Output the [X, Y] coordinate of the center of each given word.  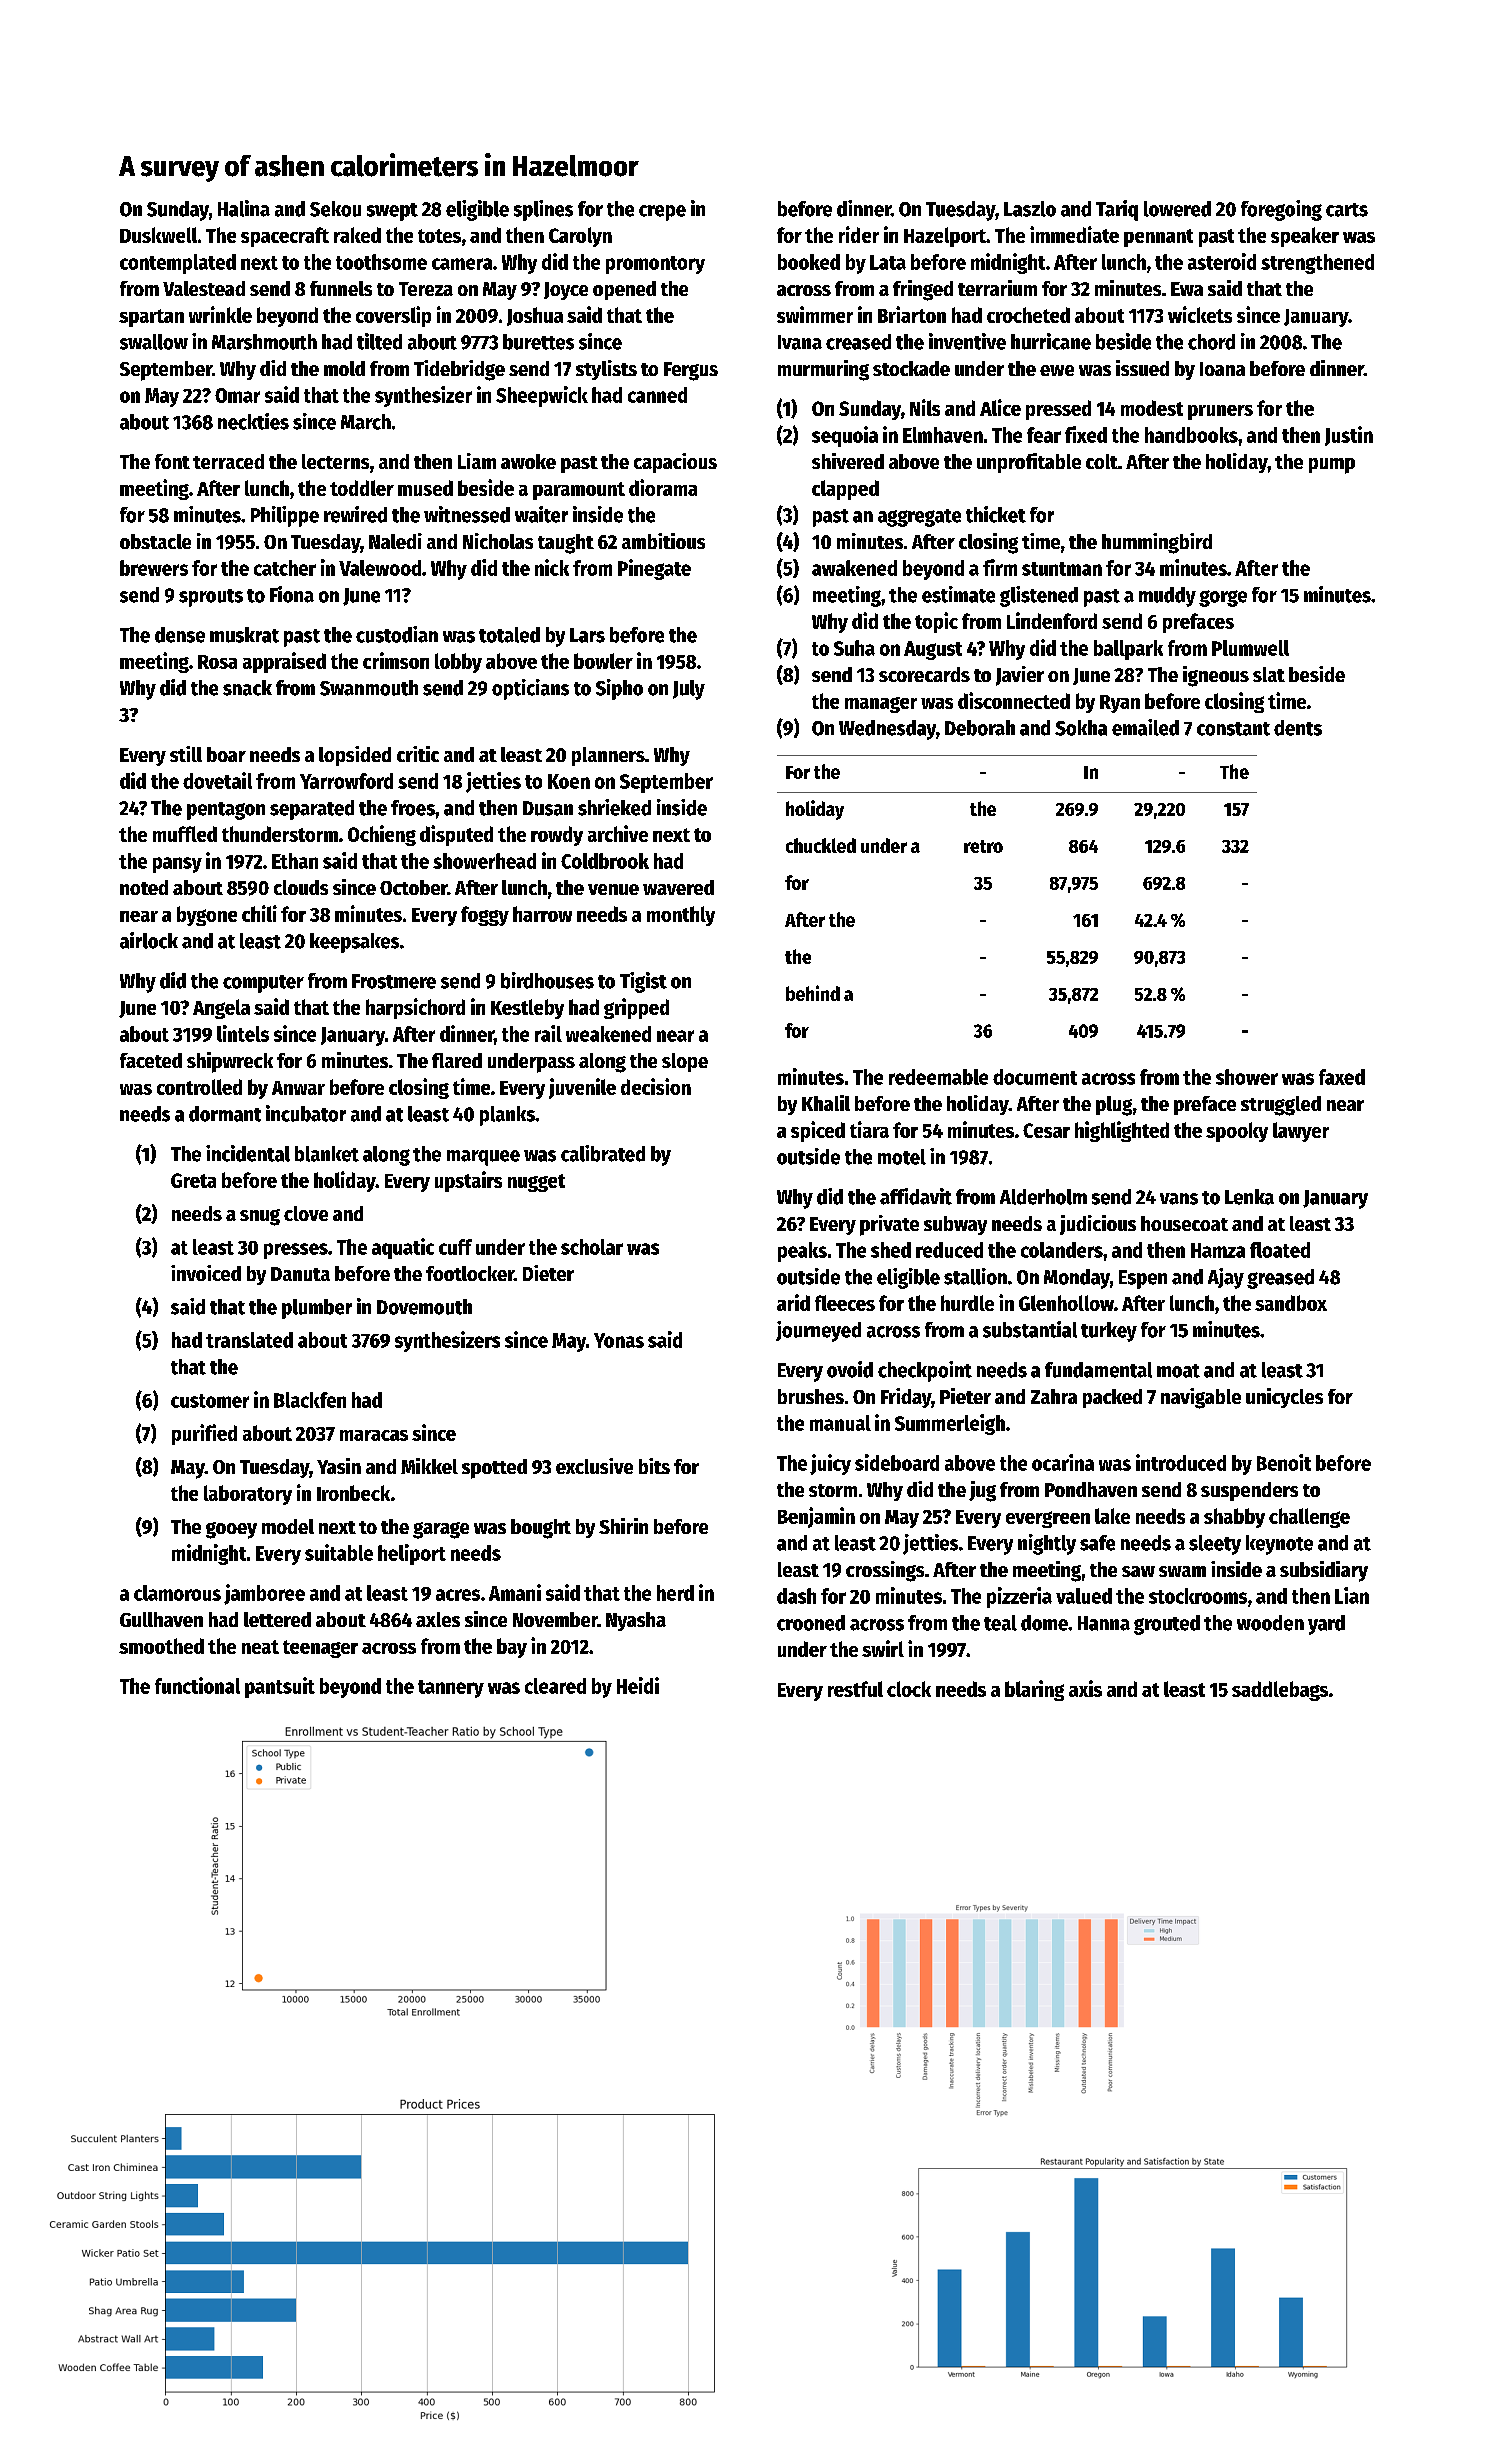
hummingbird [1157, 543]
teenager [320, 1649]
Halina [244, 208]
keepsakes [354, 943]
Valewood [380, 568]
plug [1114, 1106]
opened [624, 290]
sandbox [1291, 1303]
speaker [1305, 237]
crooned [811, 1623]
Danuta [300, 1274]
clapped [845, 490]
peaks [802, 1252]
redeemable [938, 1077]
